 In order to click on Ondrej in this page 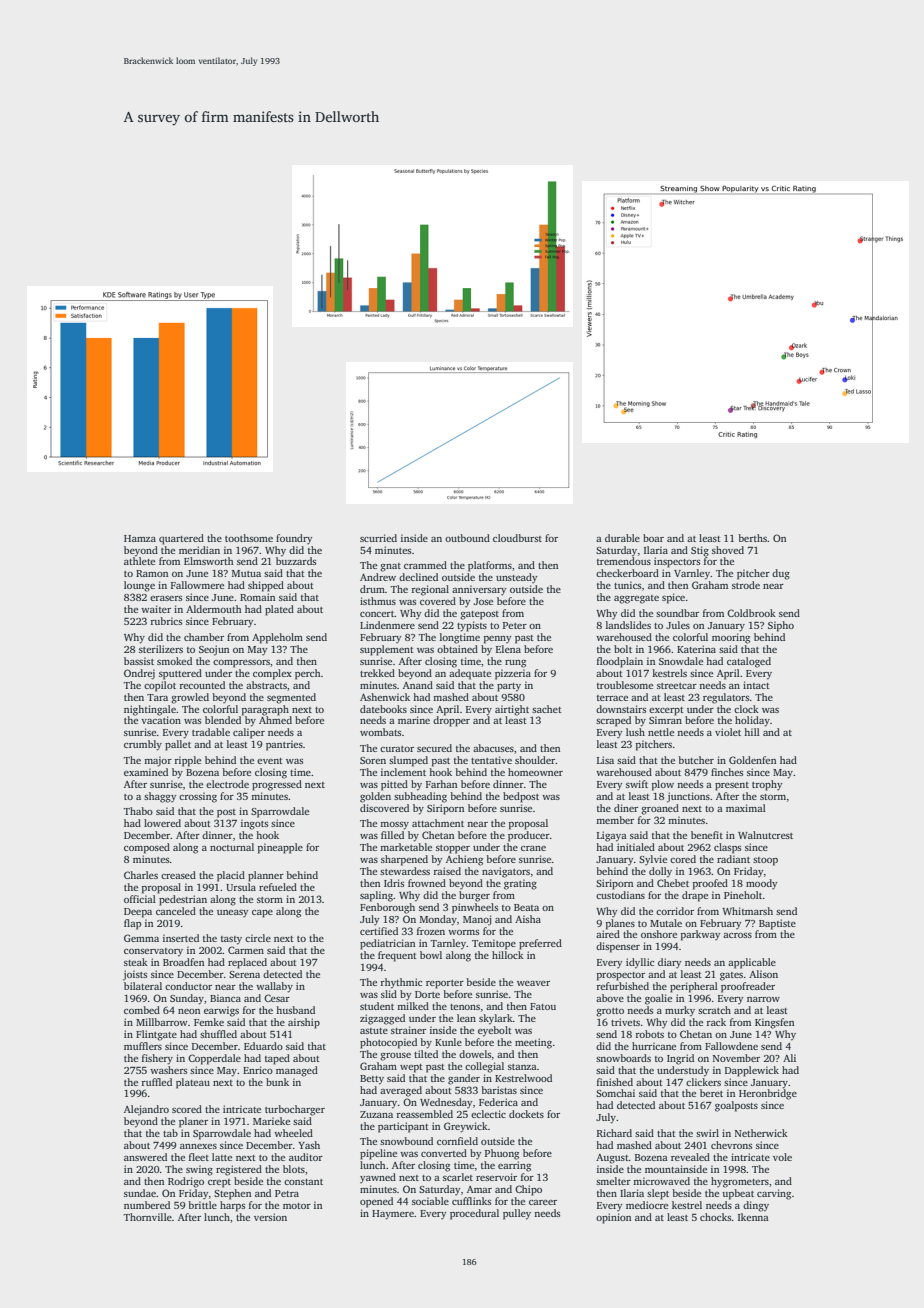, I will do `click(139, 674)`.
